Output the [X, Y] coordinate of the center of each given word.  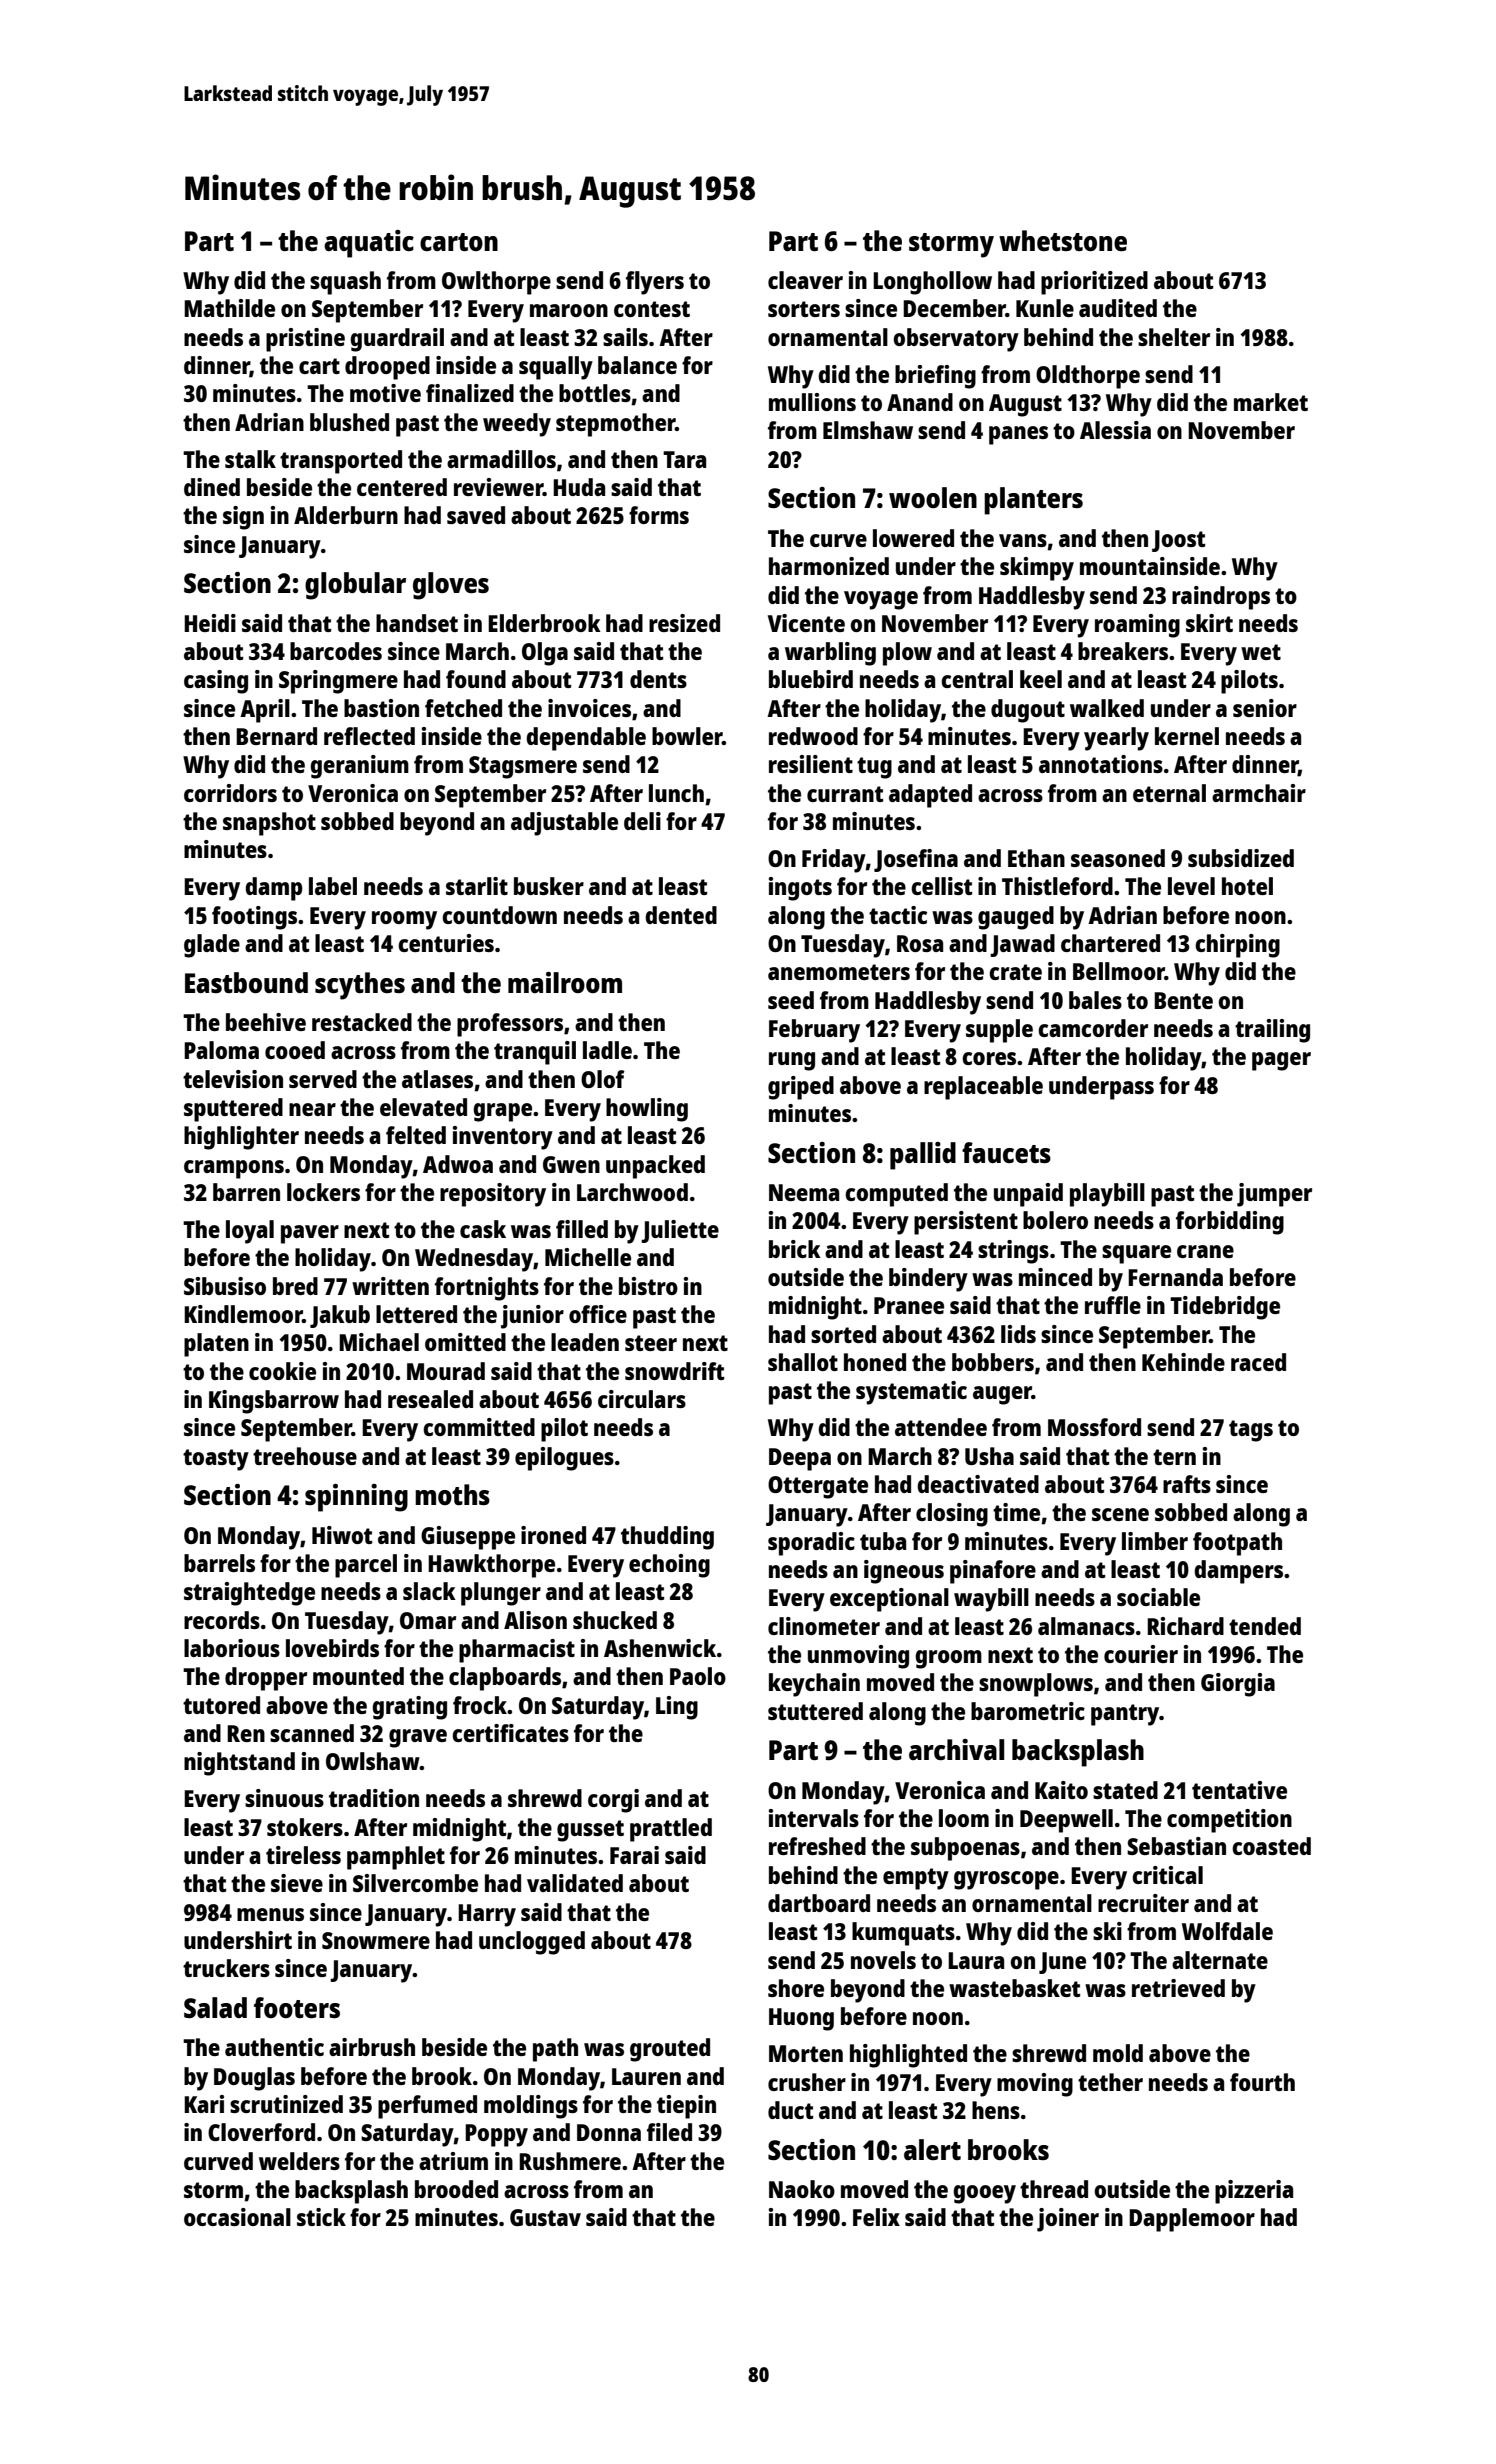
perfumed [427, 2107]
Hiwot [342, 1535]
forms [659, 515]
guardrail [397, 340]
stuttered [815, 1711]
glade [212, 946]
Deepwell [1066, 1821]
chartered [1110, 943]
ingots [800, 889]
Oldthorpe [1088, 377]
